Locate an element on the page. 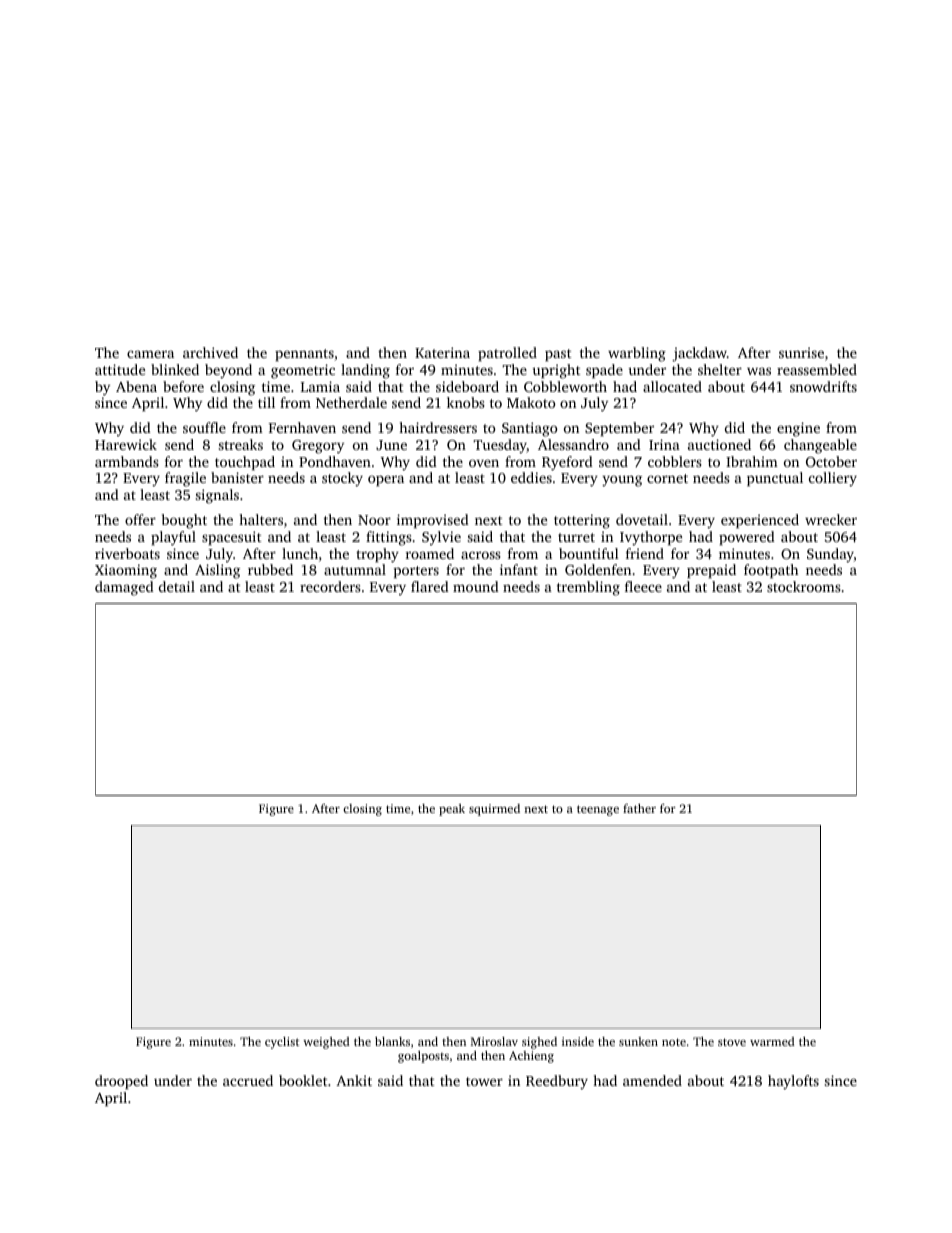  stove is located at coordinates (732, 1042).
